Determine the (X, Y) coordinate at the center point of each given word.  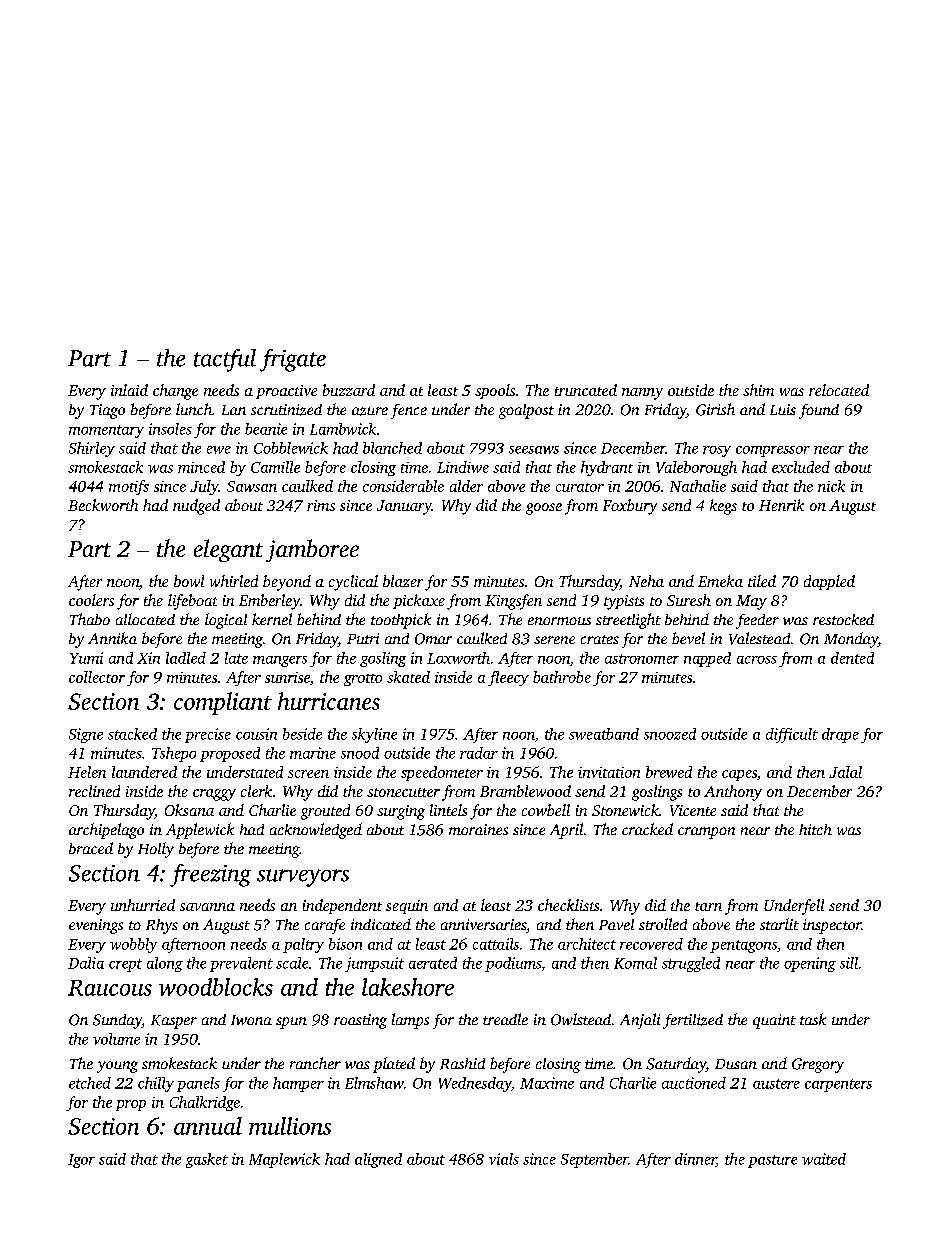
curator (580, 487)
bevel (688, 638)
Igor (81, 1161)
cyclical (353, 583)
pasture (772, 1161)
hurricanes (329, 701)
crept (125, 965)
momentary (106, 431)
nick (831, 486)
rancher (315, 1063)
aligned (378, 1160)
